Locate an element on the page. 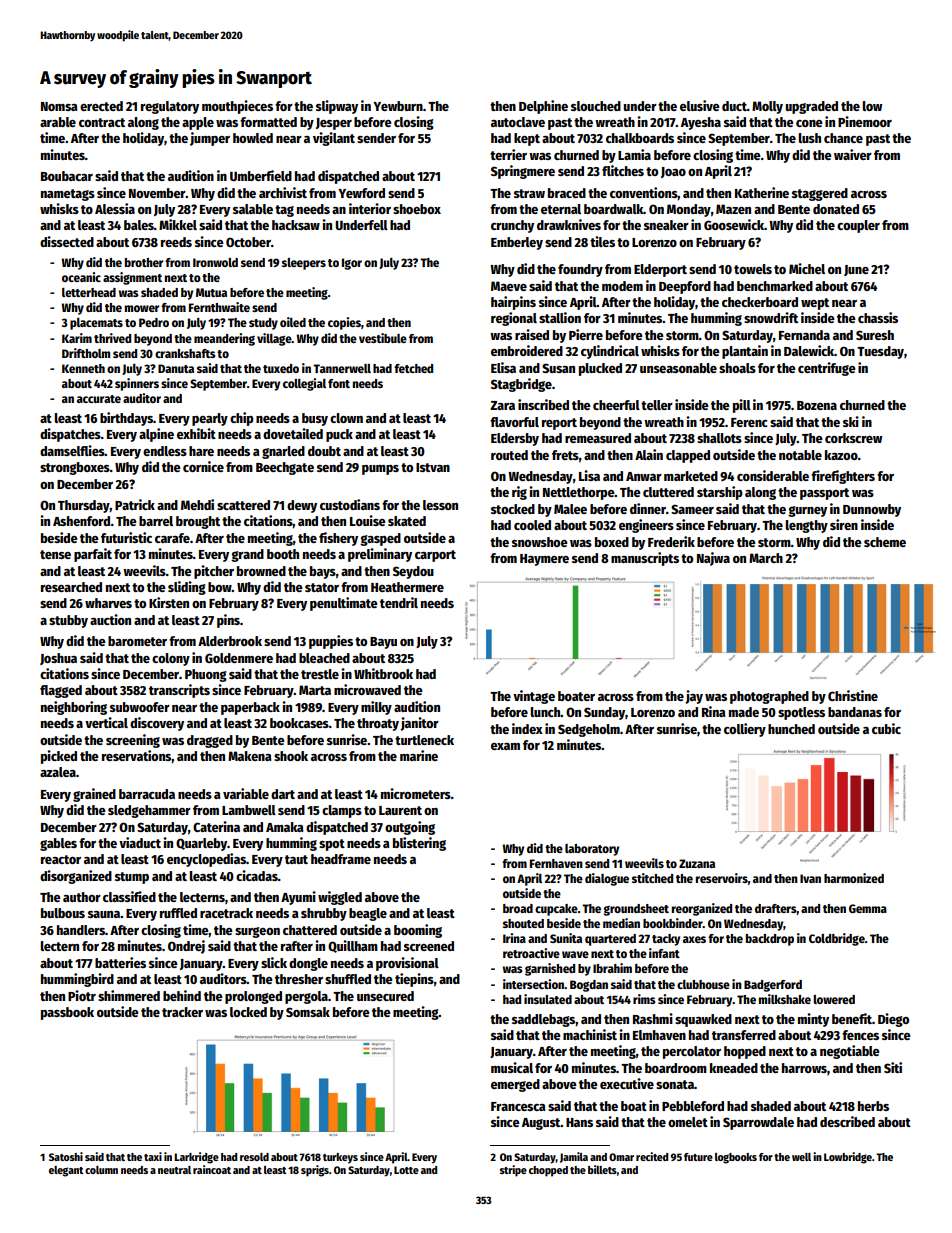 This document has width=952, height=1233. vigilant is located at coordinates (334, 139).
